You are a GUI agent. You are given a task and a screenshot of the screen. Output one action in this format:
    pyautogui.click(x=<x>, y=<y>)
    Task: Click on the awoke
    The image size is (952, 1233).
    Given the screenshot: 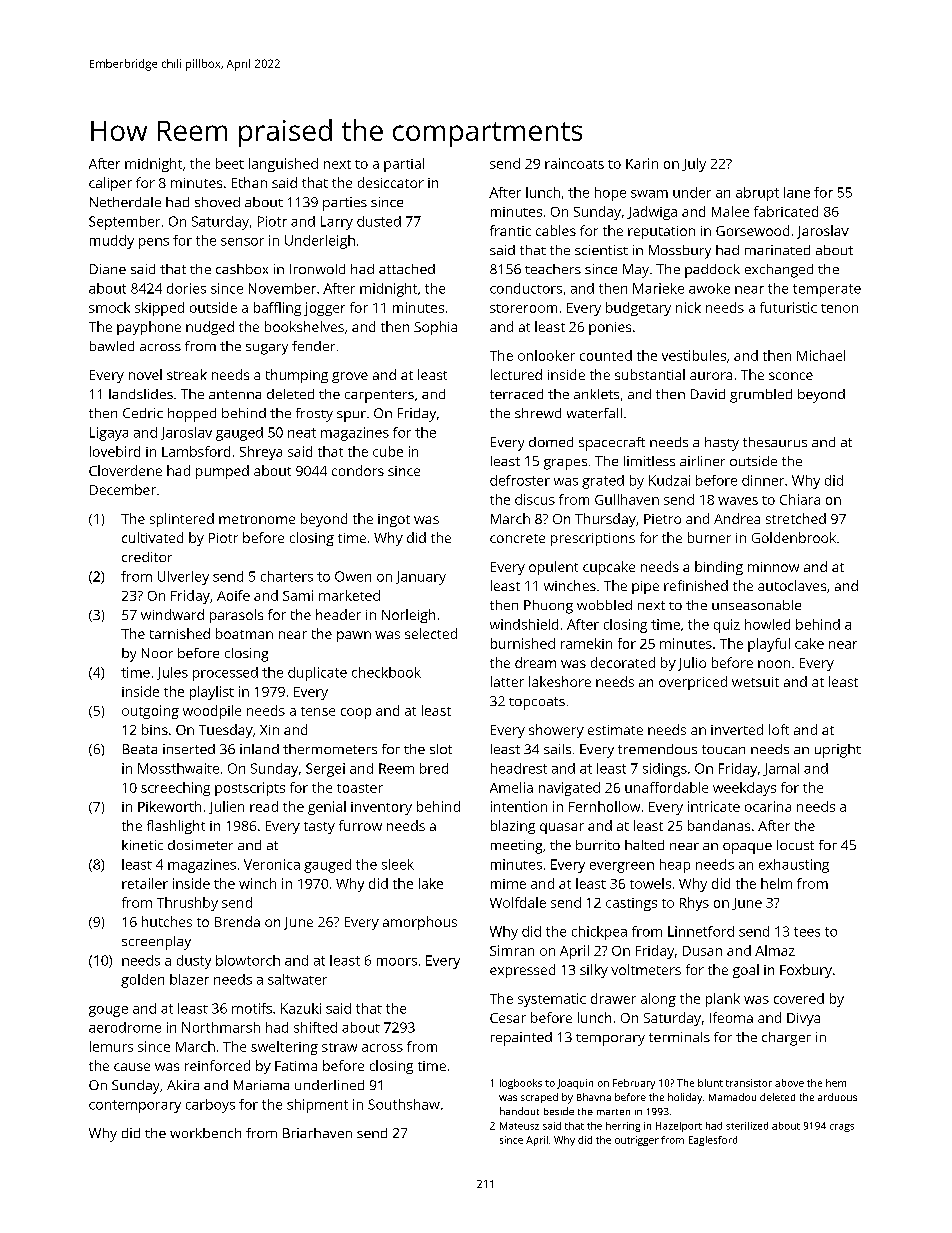 What is the action you would take?
    pyautogui.click(x=709, y=288)
